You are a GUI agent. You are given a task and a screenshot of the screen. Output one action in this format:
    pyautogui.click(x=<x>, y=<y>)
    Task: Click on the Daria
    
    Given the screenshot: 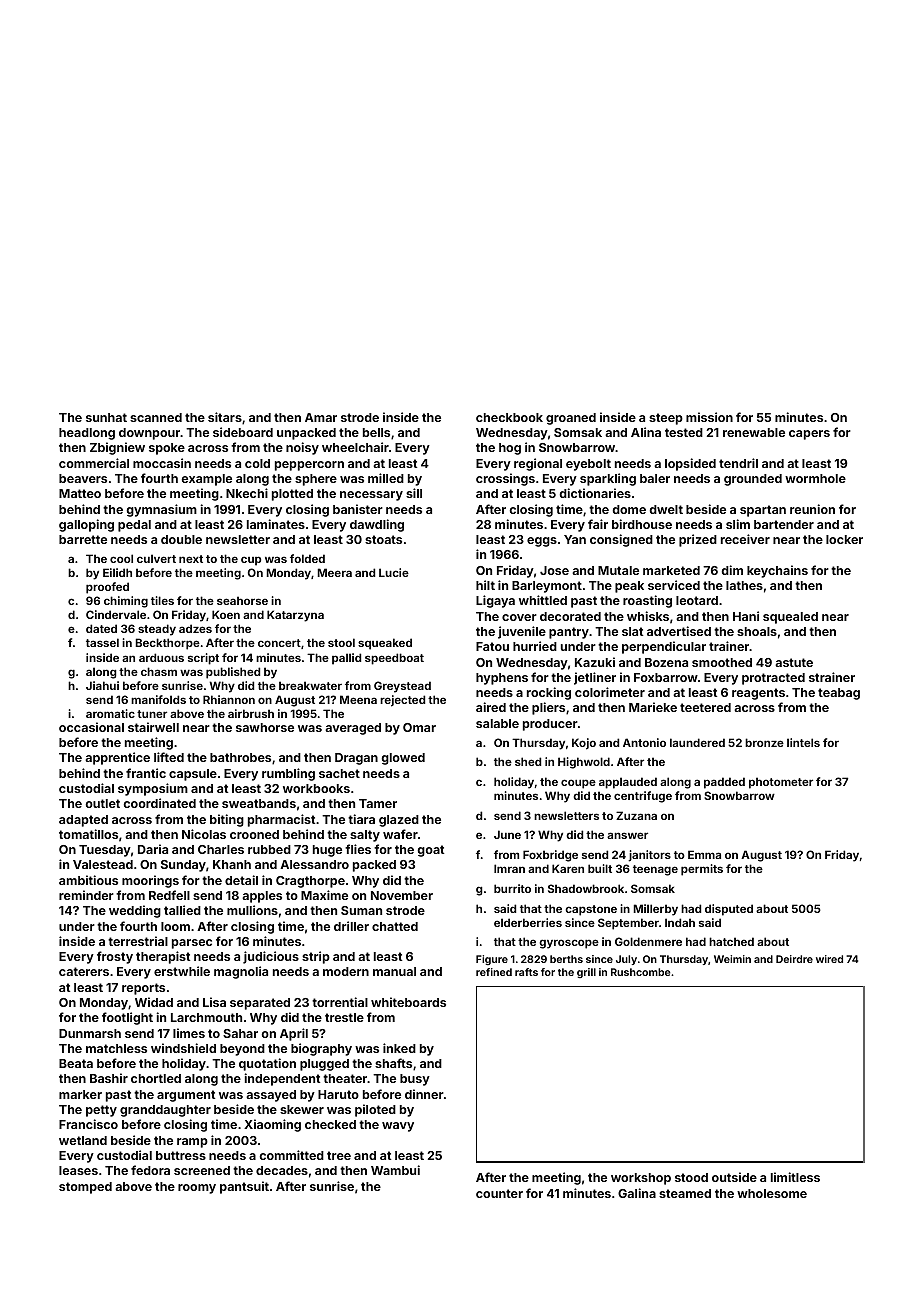 What is the action you would take?
    pyautogui.click(x=153, y=849)
